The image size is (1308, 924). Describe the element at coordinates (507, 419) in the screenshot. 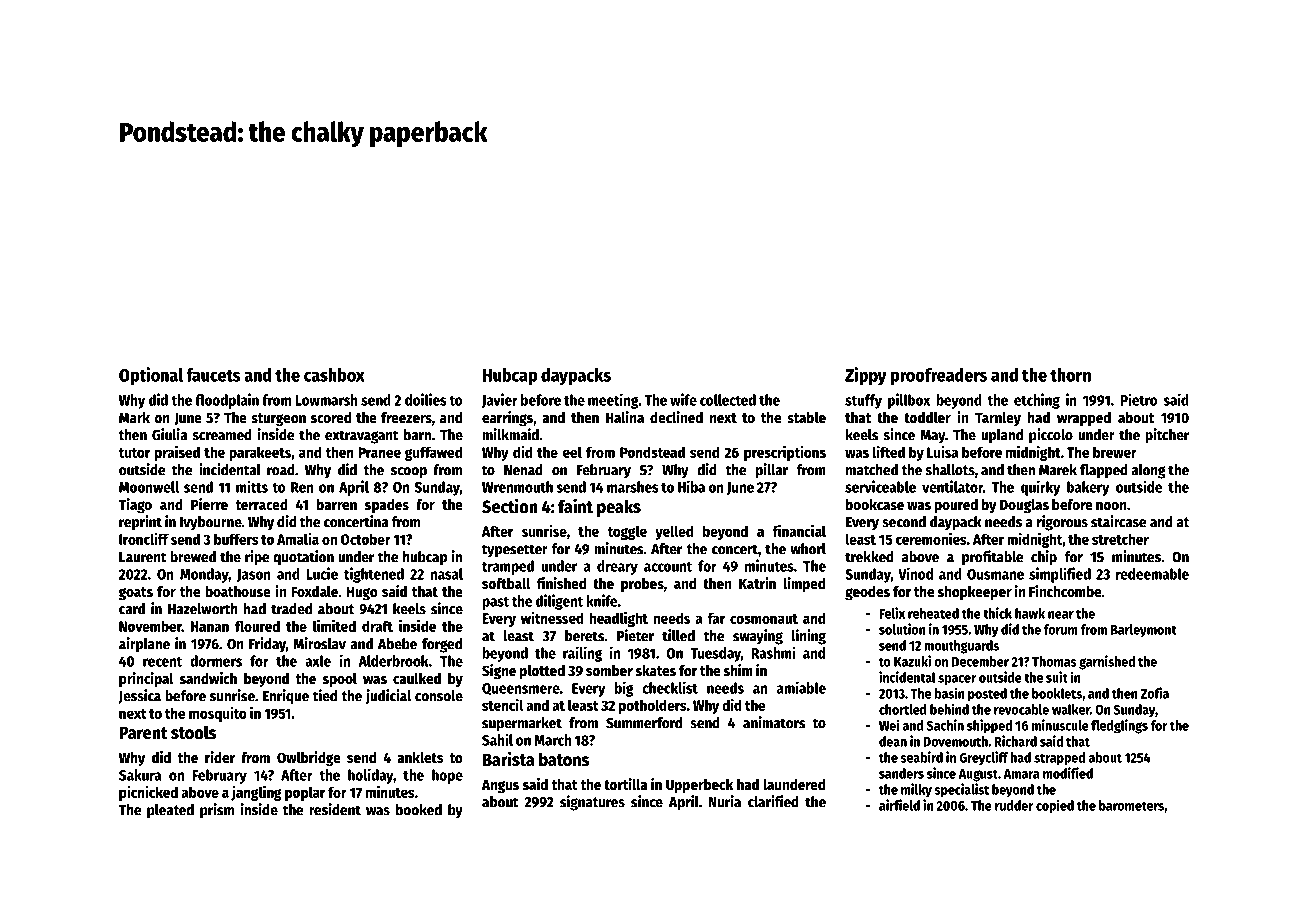

I see `earrings` at that location.
